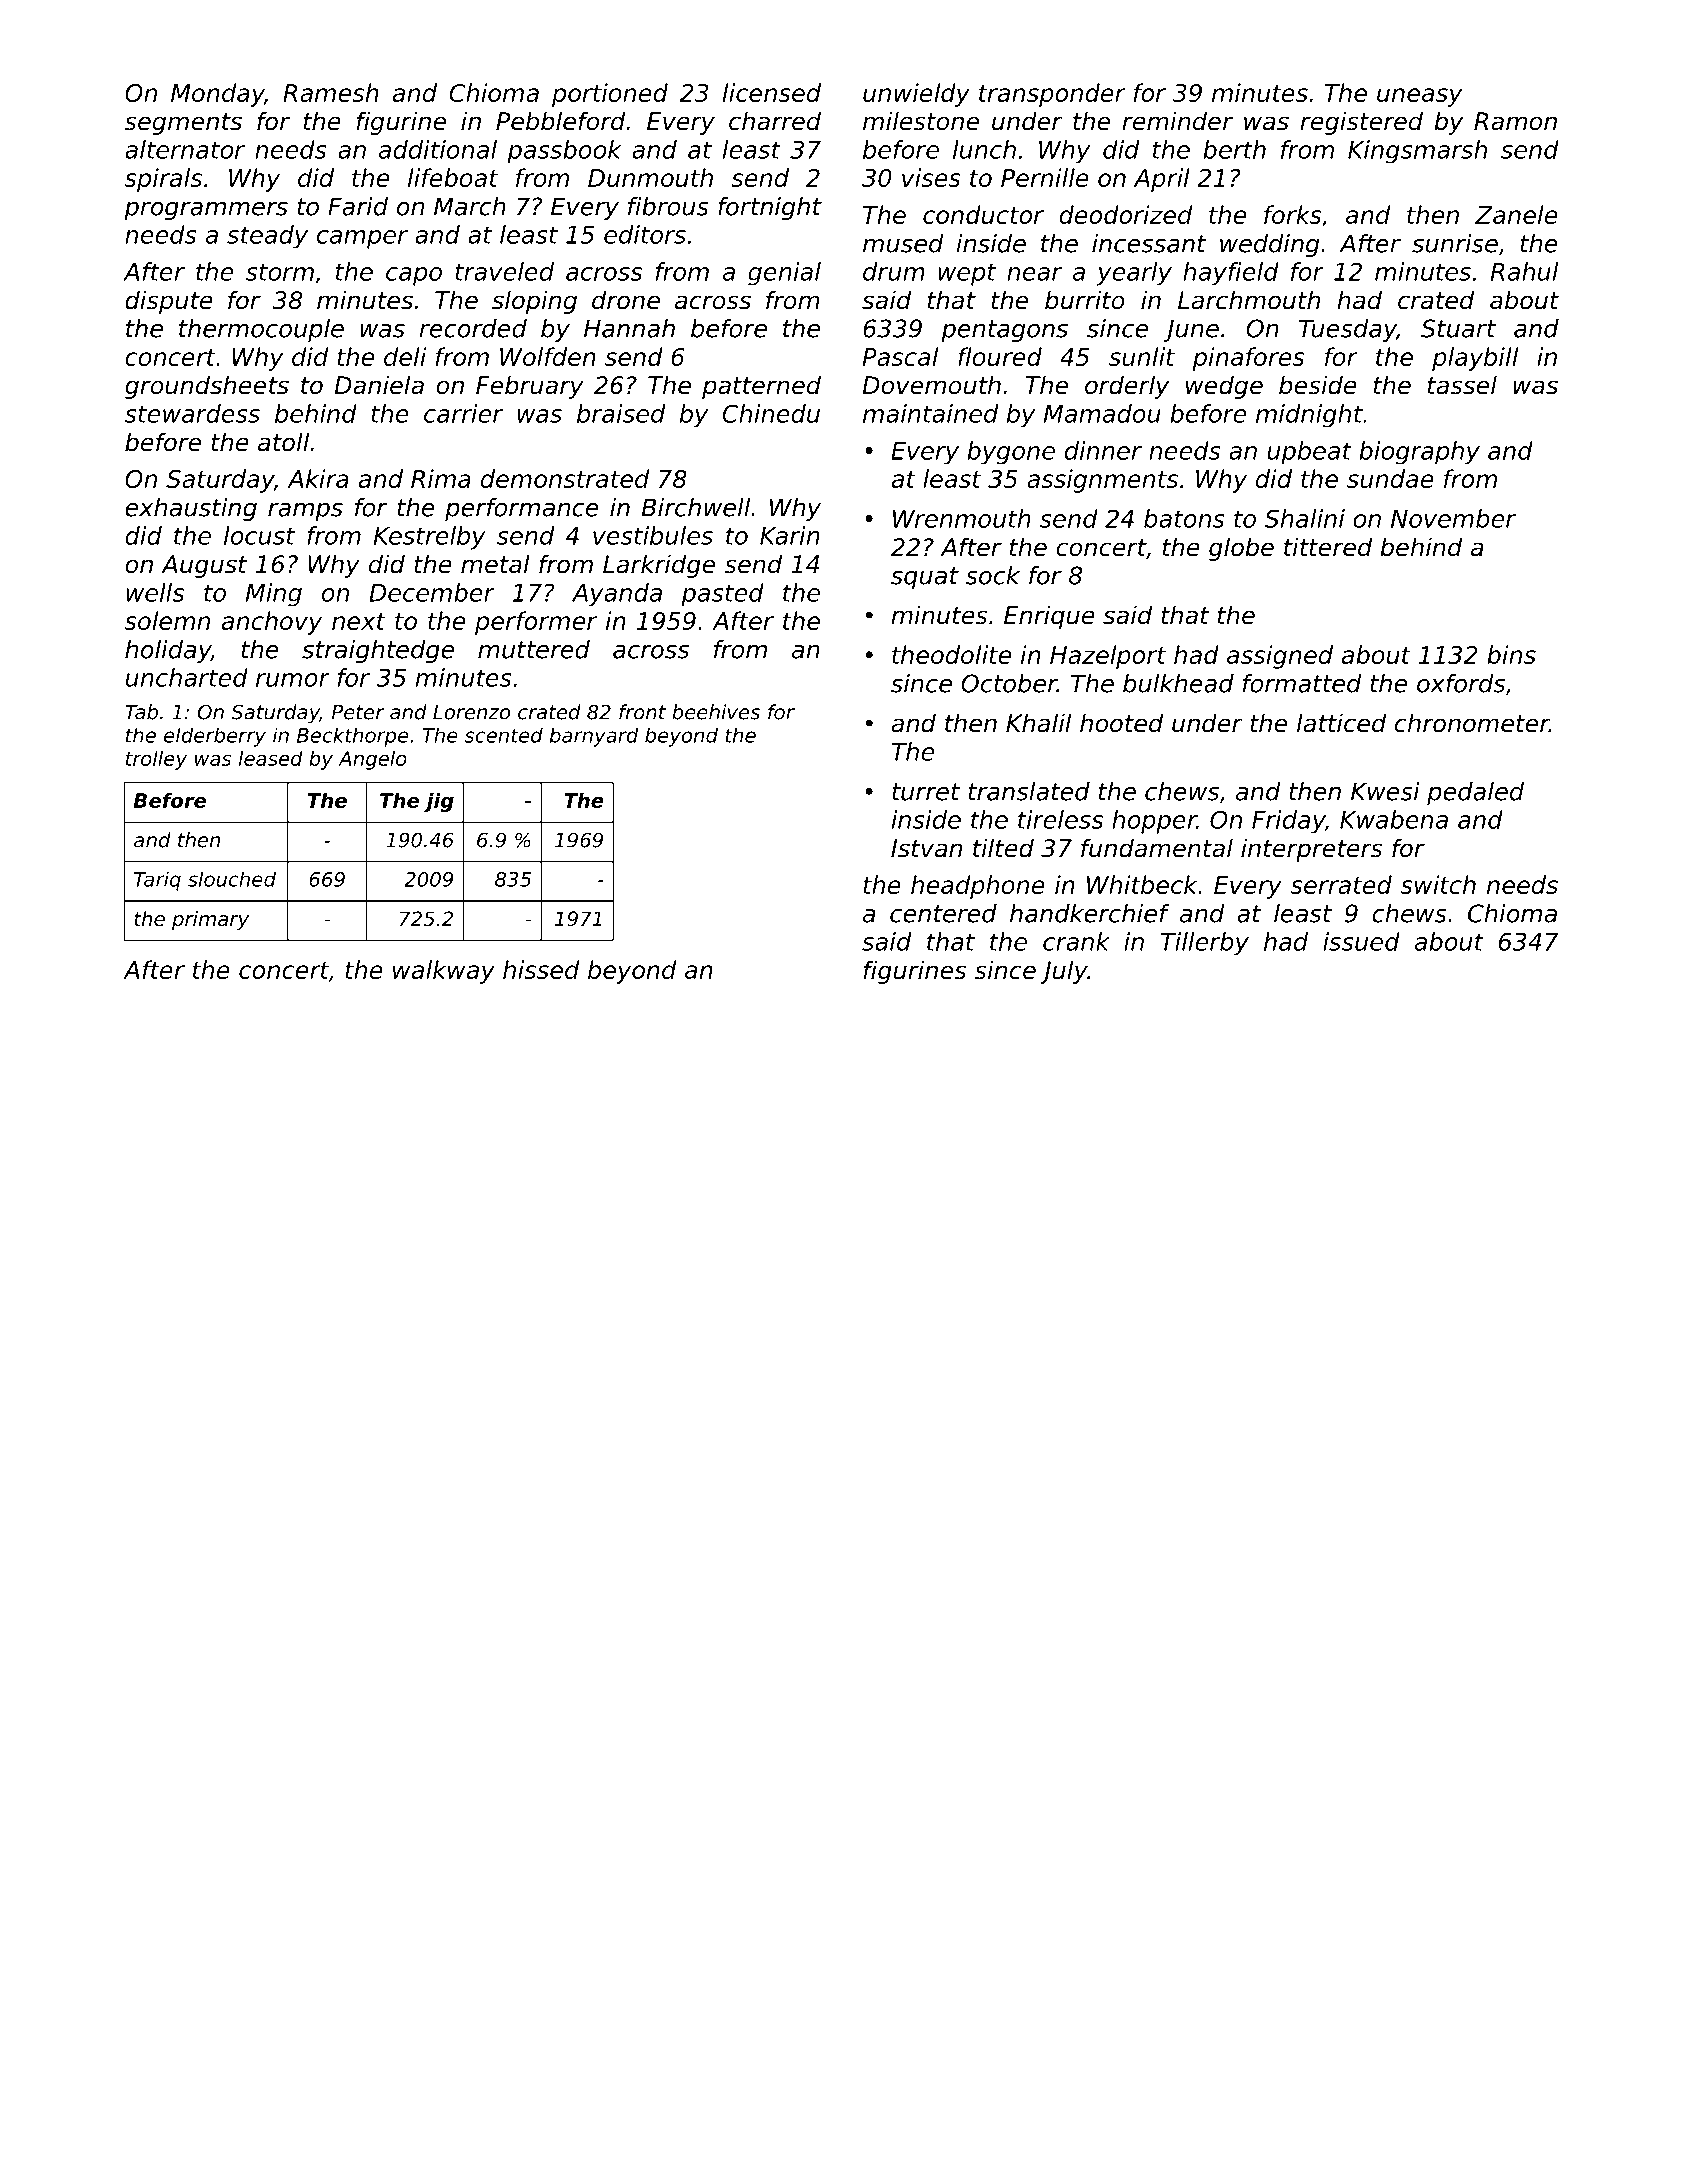 The height and width of the image is (2178, 1683). Describe the element at coordinates (1004, 331) in the image. I see `pentagons` at that location.
